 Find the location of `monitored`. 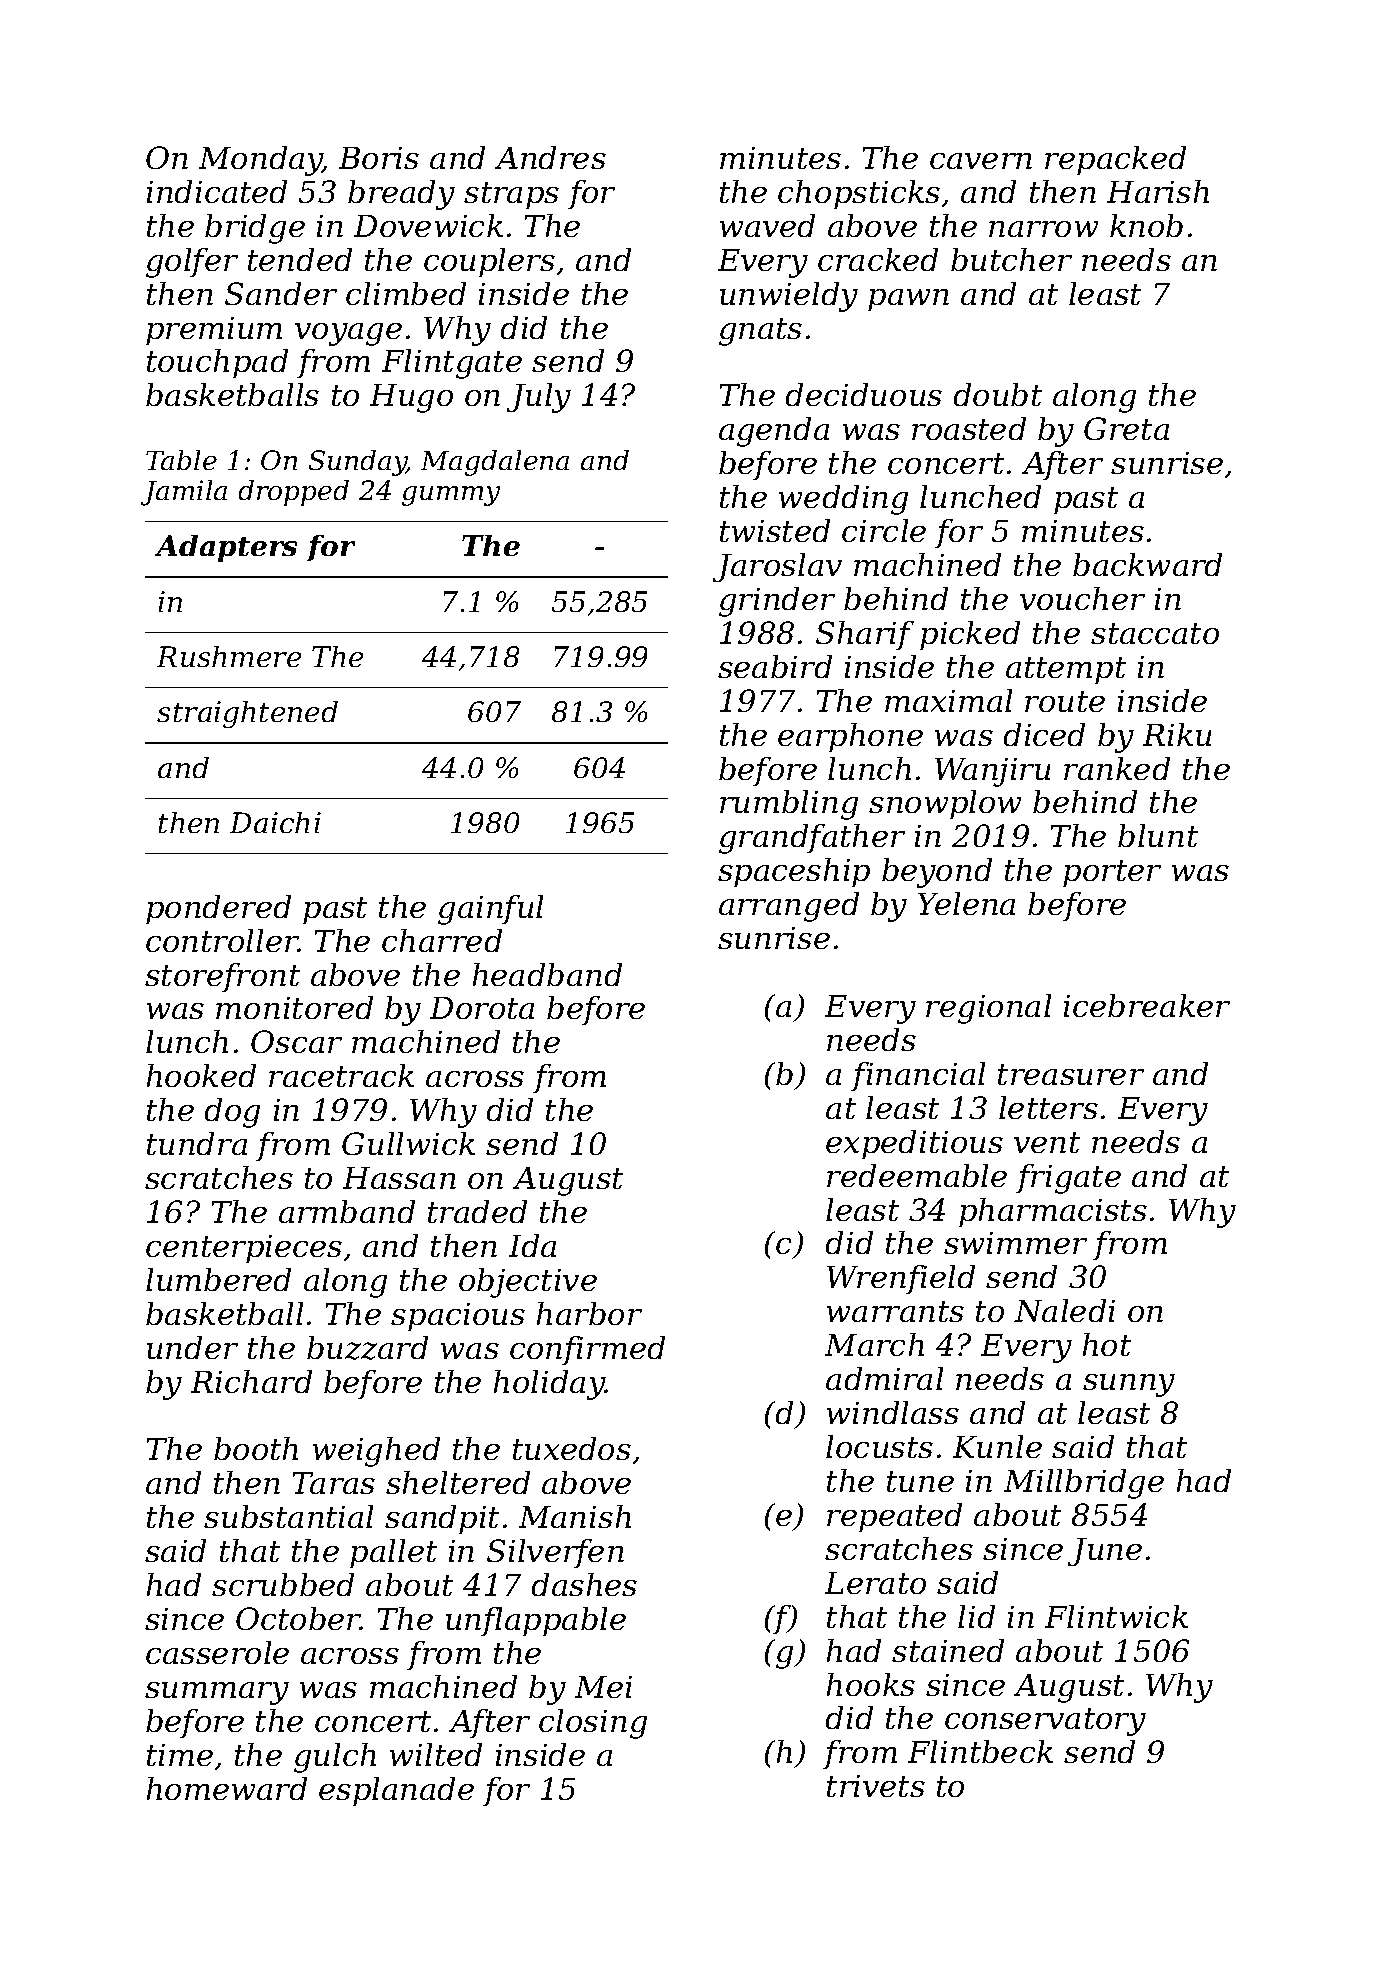

monitored is located at coordinates (294, 1007).
